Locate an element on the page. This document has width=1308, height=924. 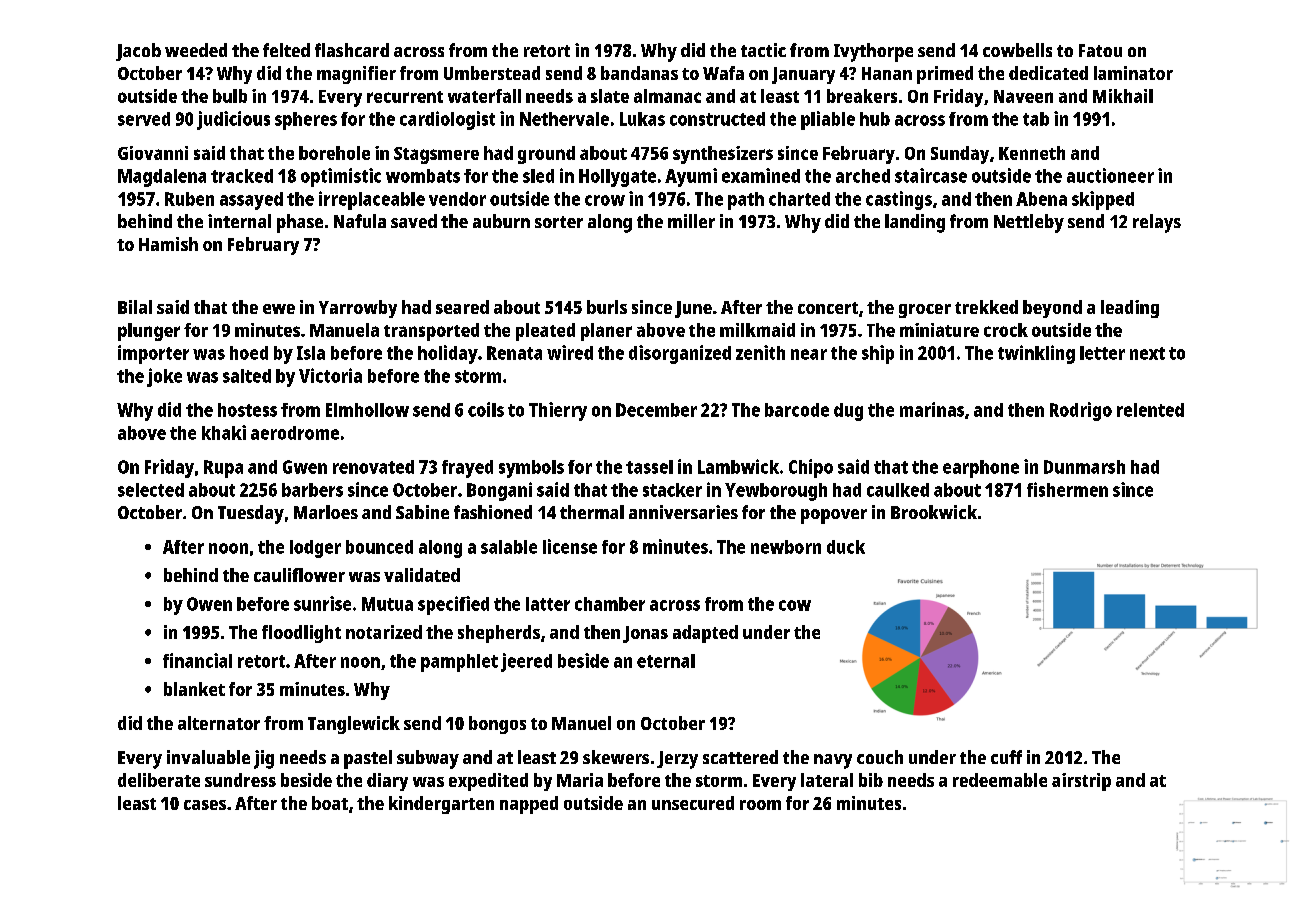
joke is located at coordinates (164, 377).
